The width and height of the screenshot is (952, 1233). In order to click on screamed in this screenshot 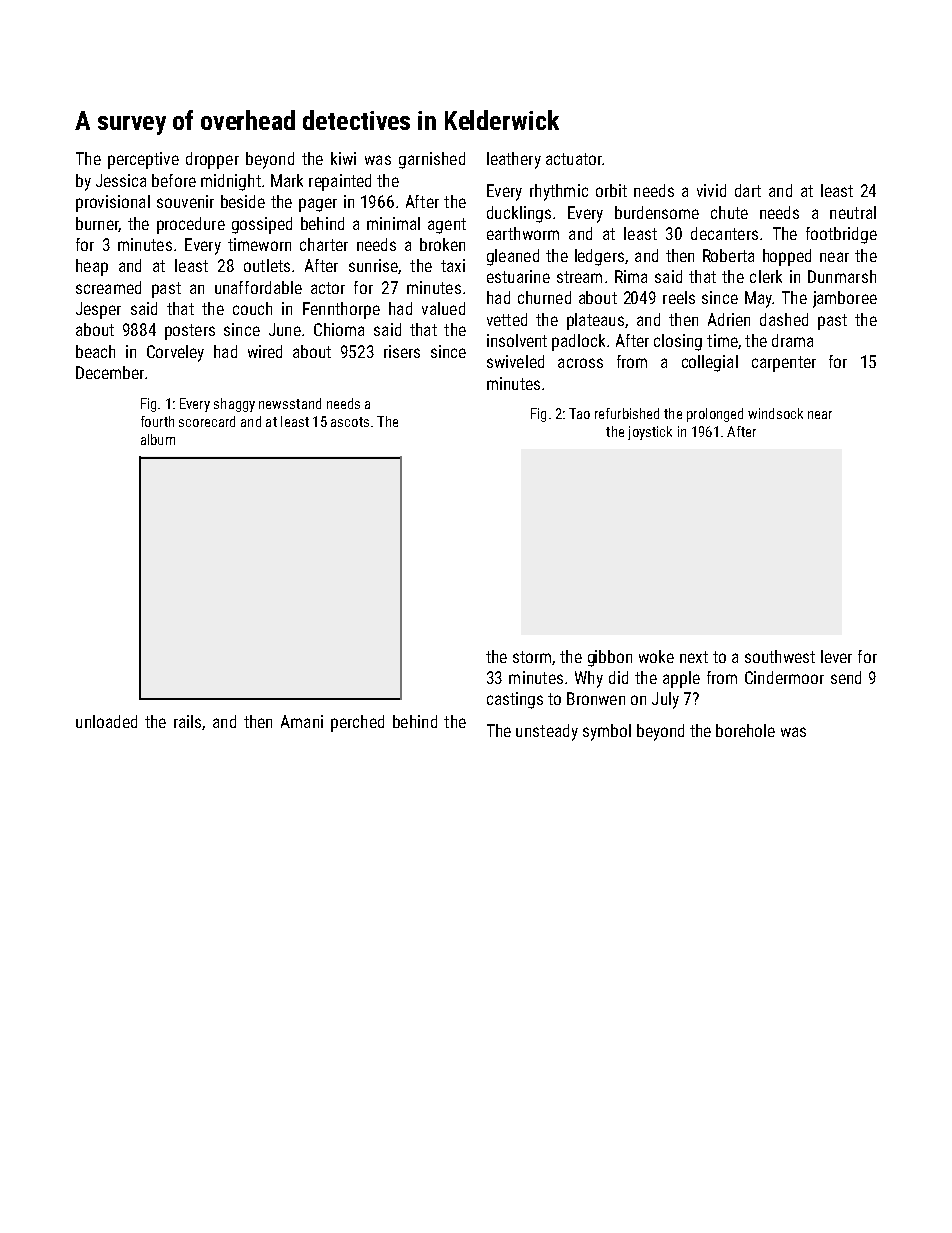, I will do `click(108, 287)`.
